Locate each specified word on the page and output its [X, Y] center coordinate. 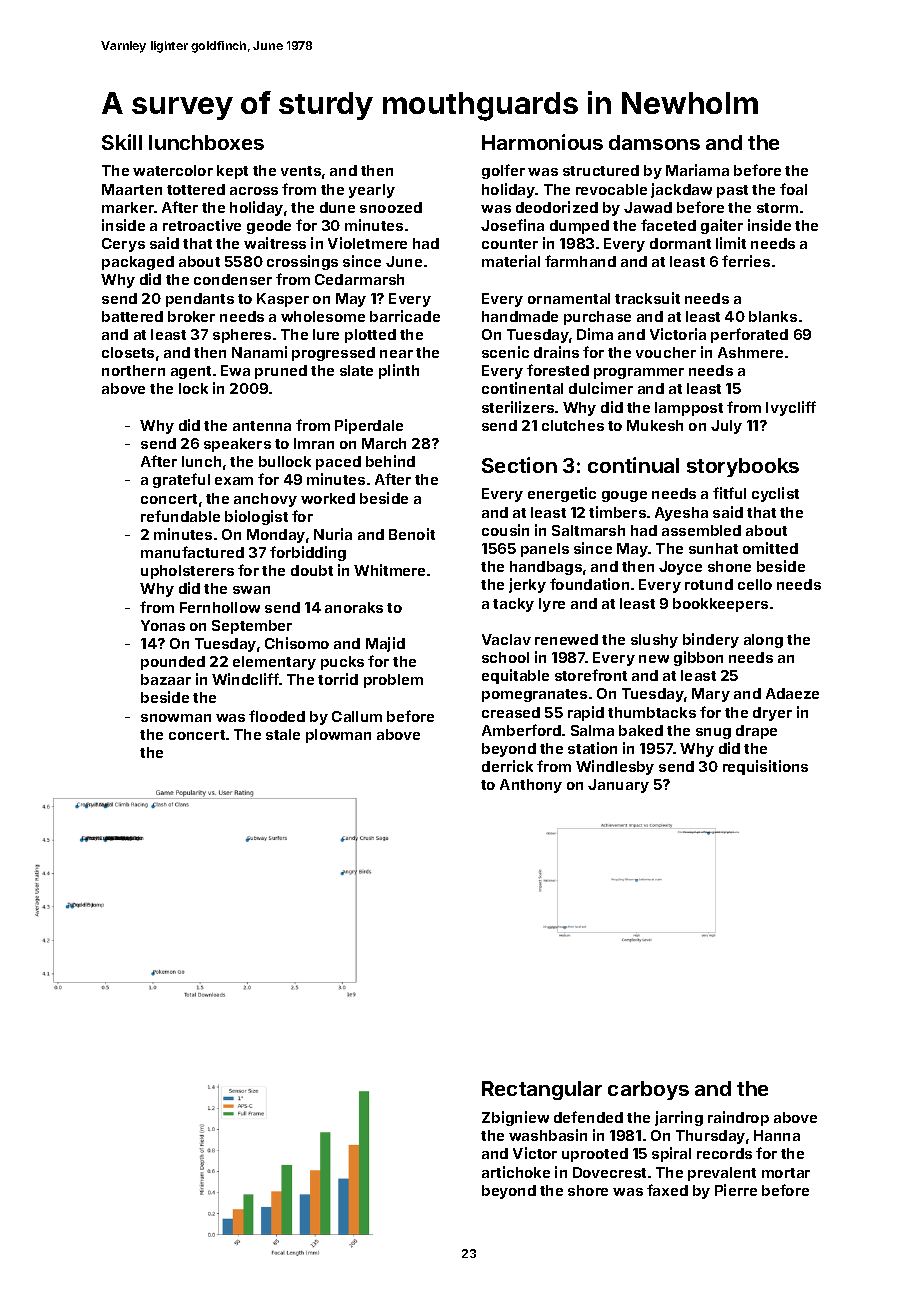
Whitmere [389, 570]
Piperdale [369, 426]
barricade [405, 316]
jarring [679, 1118]
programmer [639, 373]
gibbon [698, 658]
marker [128, 207]
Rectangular [542, 1090]
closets [128, 352]
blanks [773, 316]
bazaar [166, 679]
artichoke [516, 1172]
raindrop [738, 1118]
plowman [338, 736]
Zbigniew [515, 1118]
